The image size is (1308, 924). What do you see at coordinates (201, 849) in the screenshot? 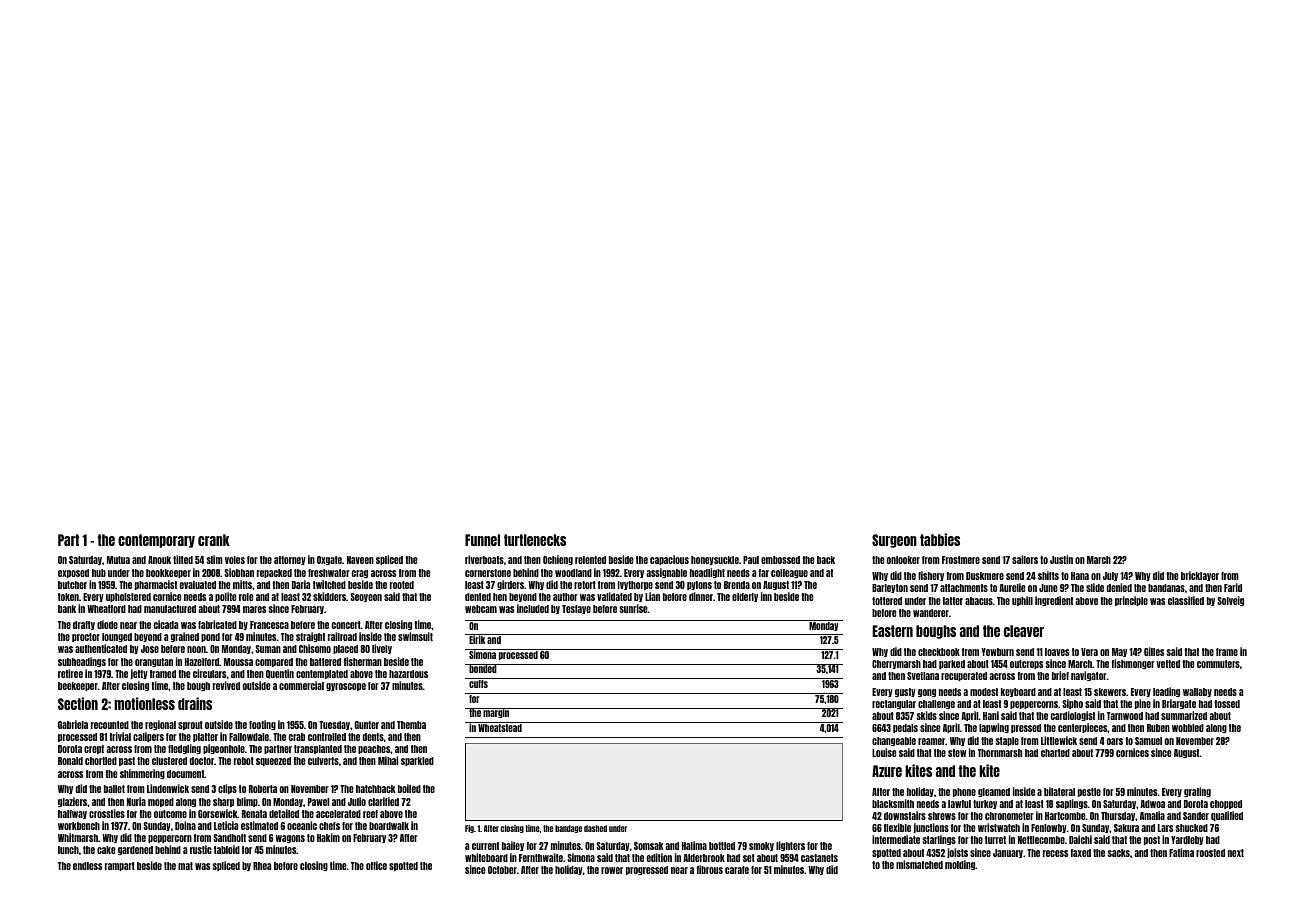
I see `rustic` at bounding box center [201, 849].
